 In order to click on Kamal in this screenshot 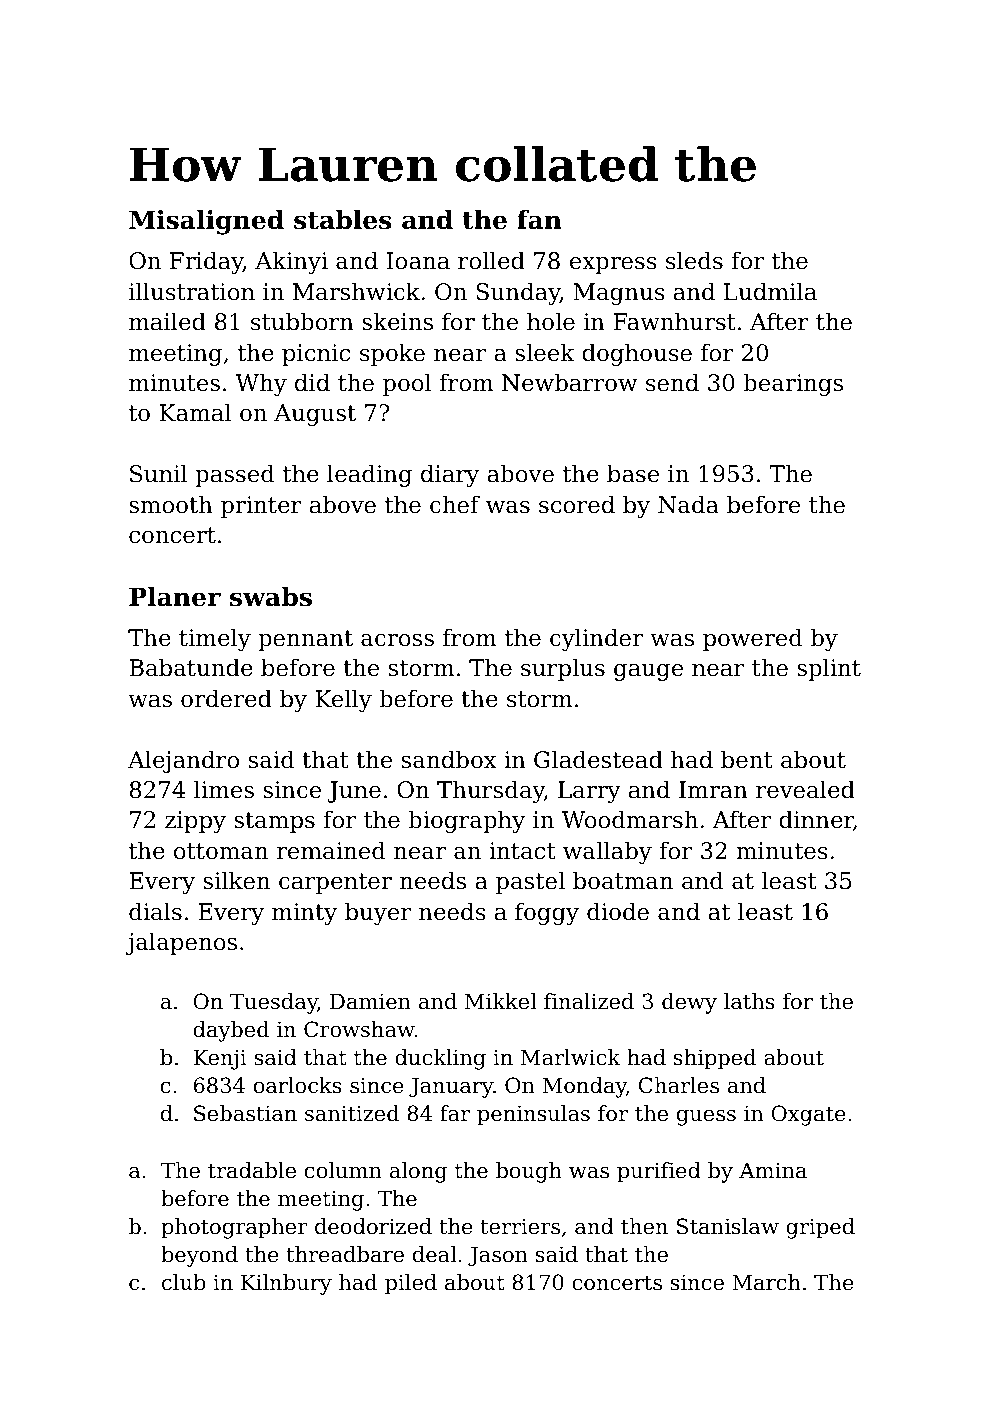, I will do `click(195, 412)`.
